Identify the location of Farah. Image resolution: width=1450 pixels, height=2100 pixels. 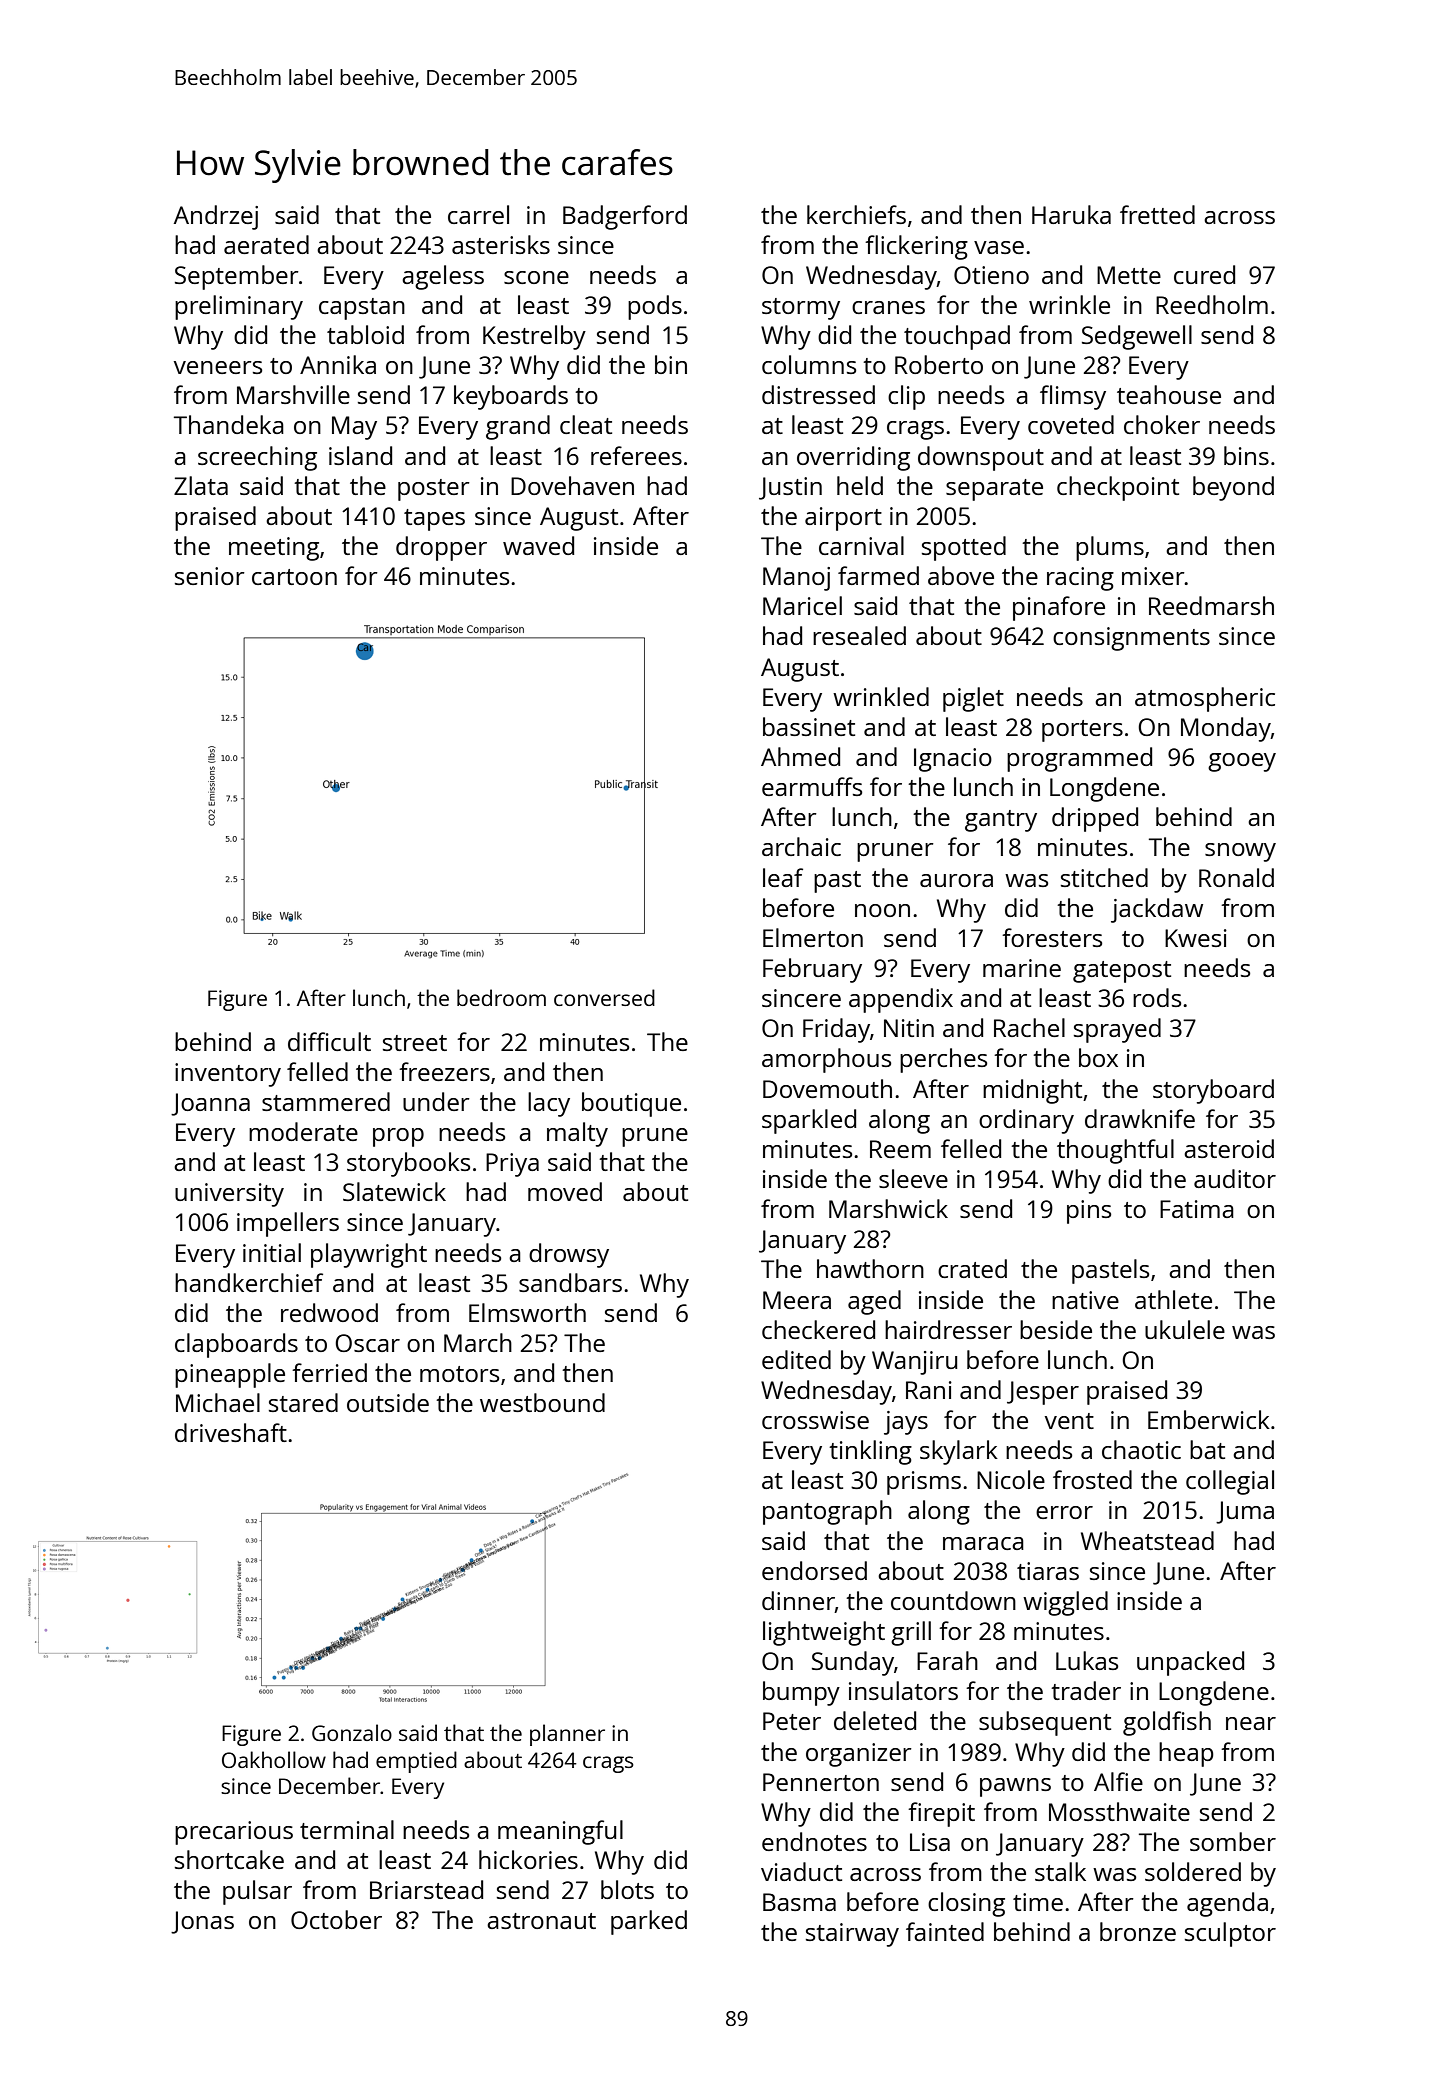
(947, 1660).
